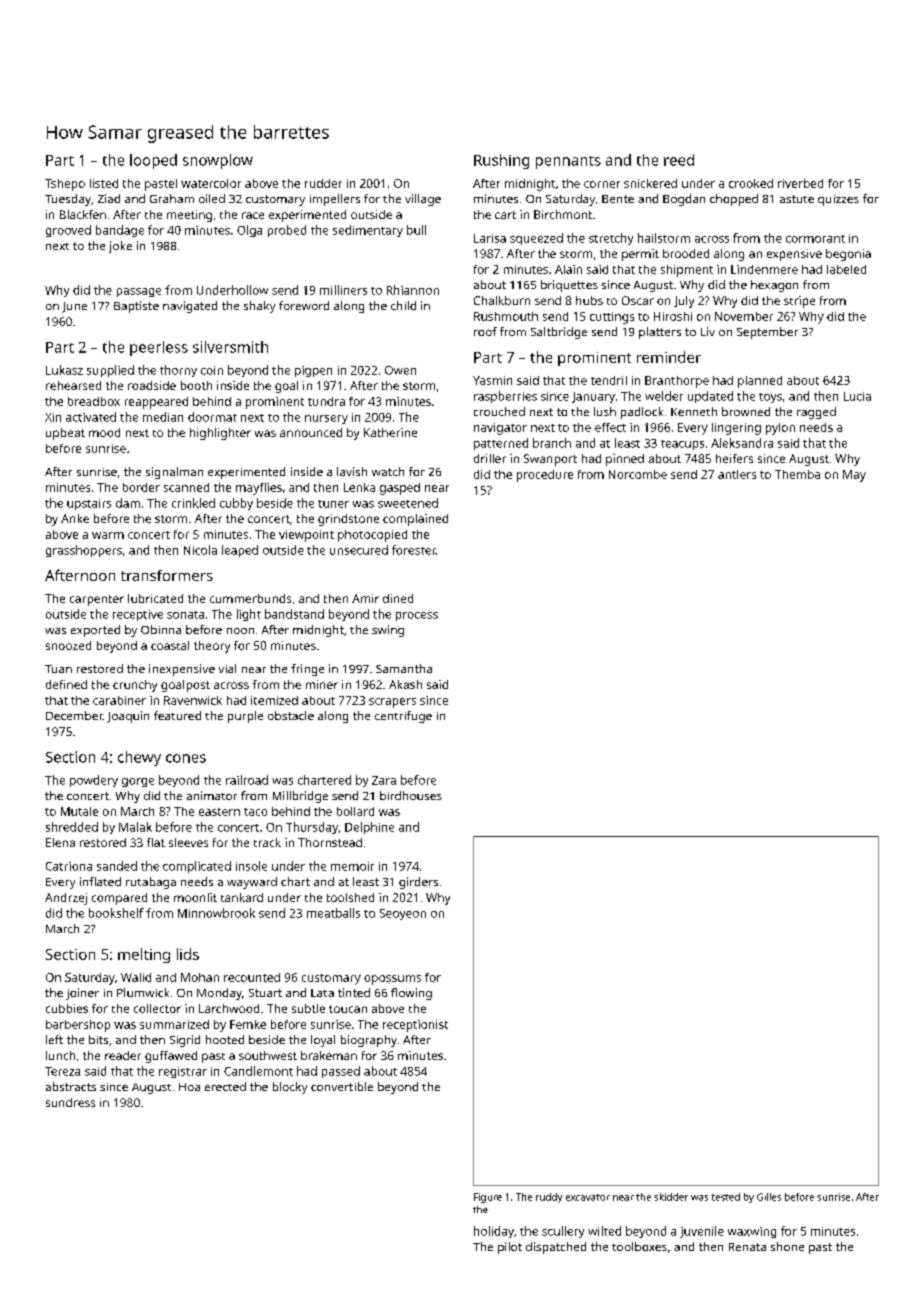 Image resolution: width=924 pixels, height=1308 pixels. I want to click on birdhouses, so click(411, 795).
